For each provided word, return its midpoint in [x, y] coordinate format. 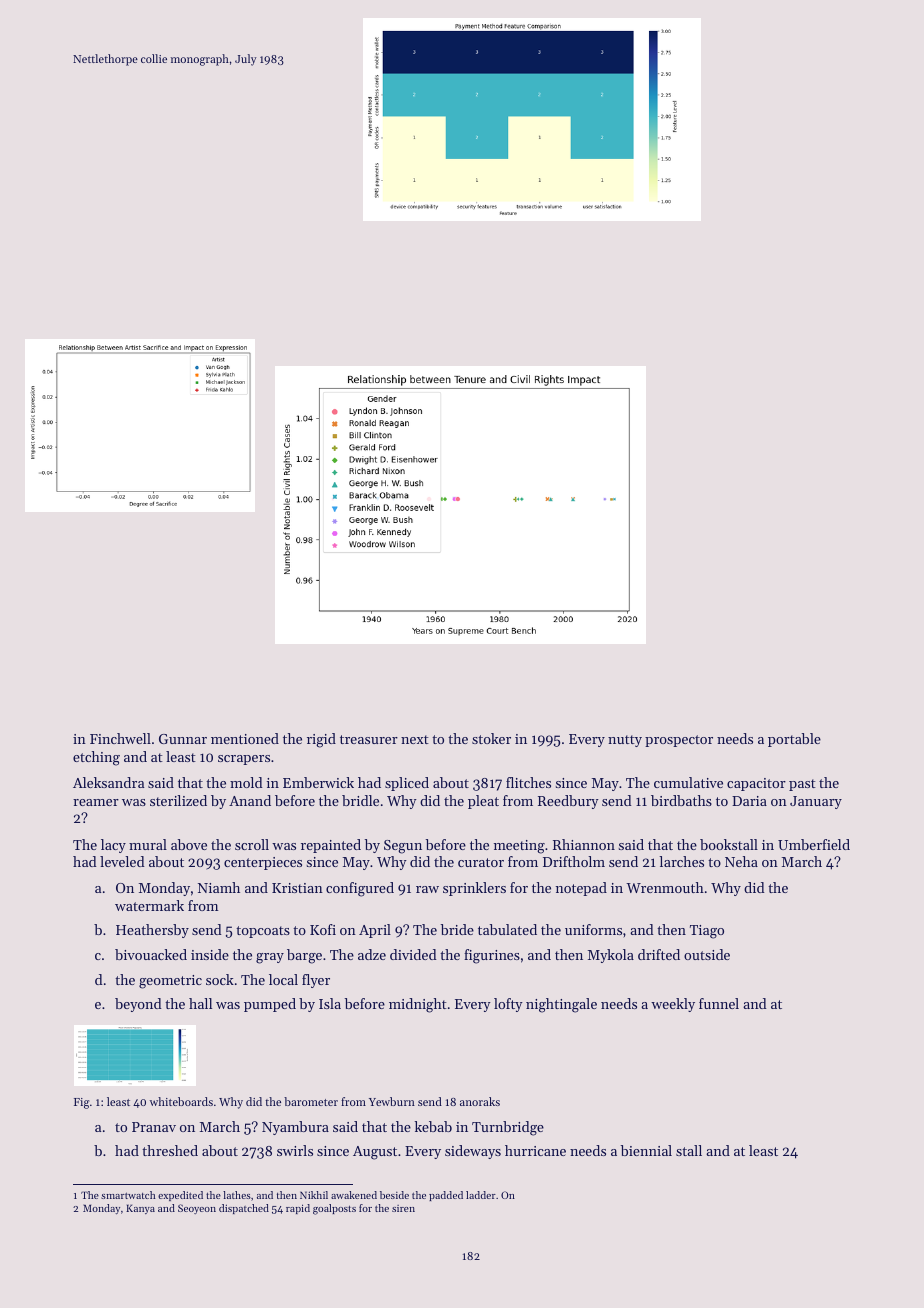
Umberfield [814, 844]
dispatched [244, 1209]
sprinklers [474, 889]
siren [403, 1208]
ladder [481, 1195]
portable [794, 740]
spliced [407, 784]
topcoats [263, 932]
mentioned [245, 738]
